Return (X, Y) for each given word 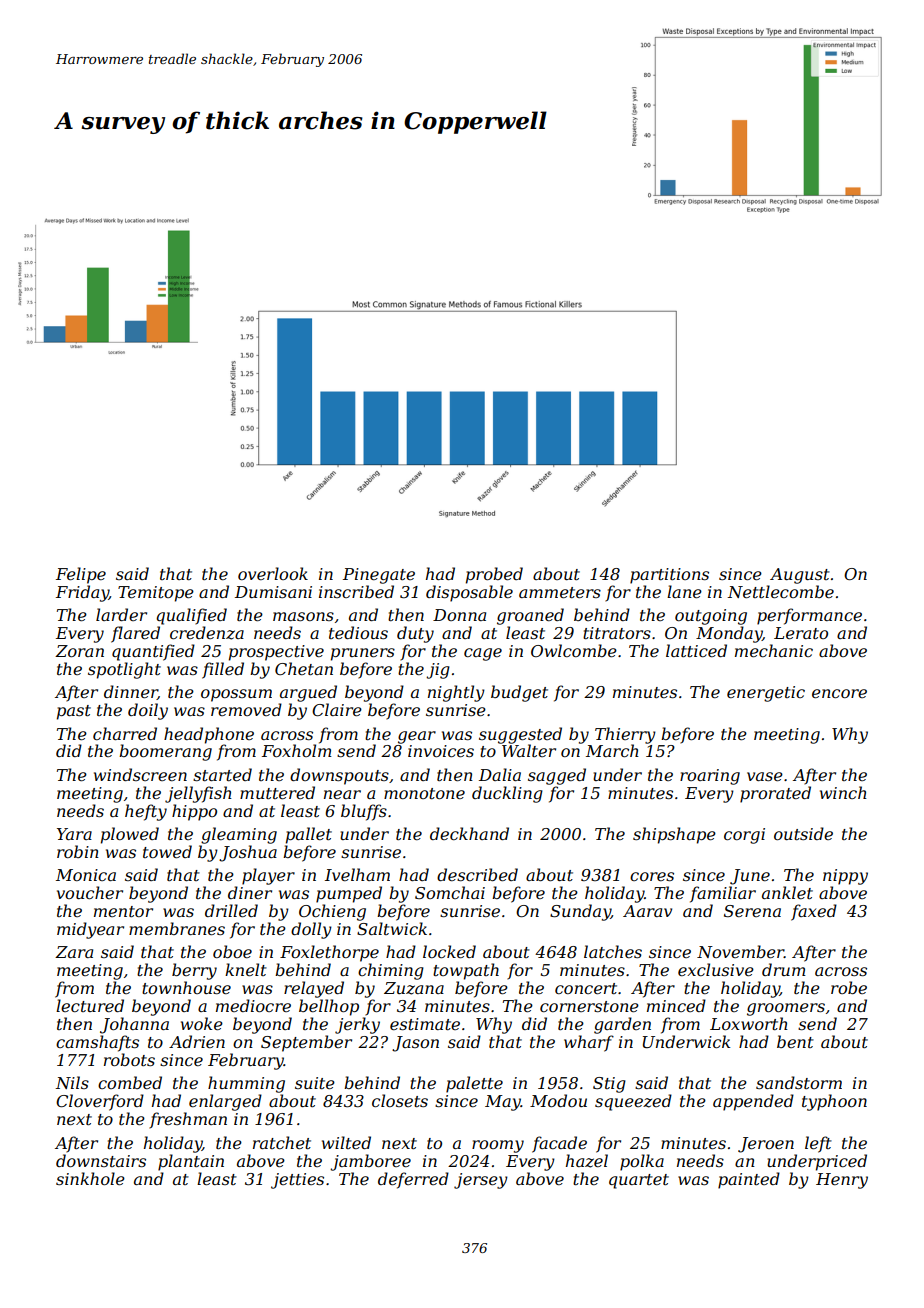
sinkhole (90, 1178)
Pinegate (379, 576)
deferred (413, 1180)
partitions (669, 576)
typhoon (834, 1102)
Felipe (81, 575)
